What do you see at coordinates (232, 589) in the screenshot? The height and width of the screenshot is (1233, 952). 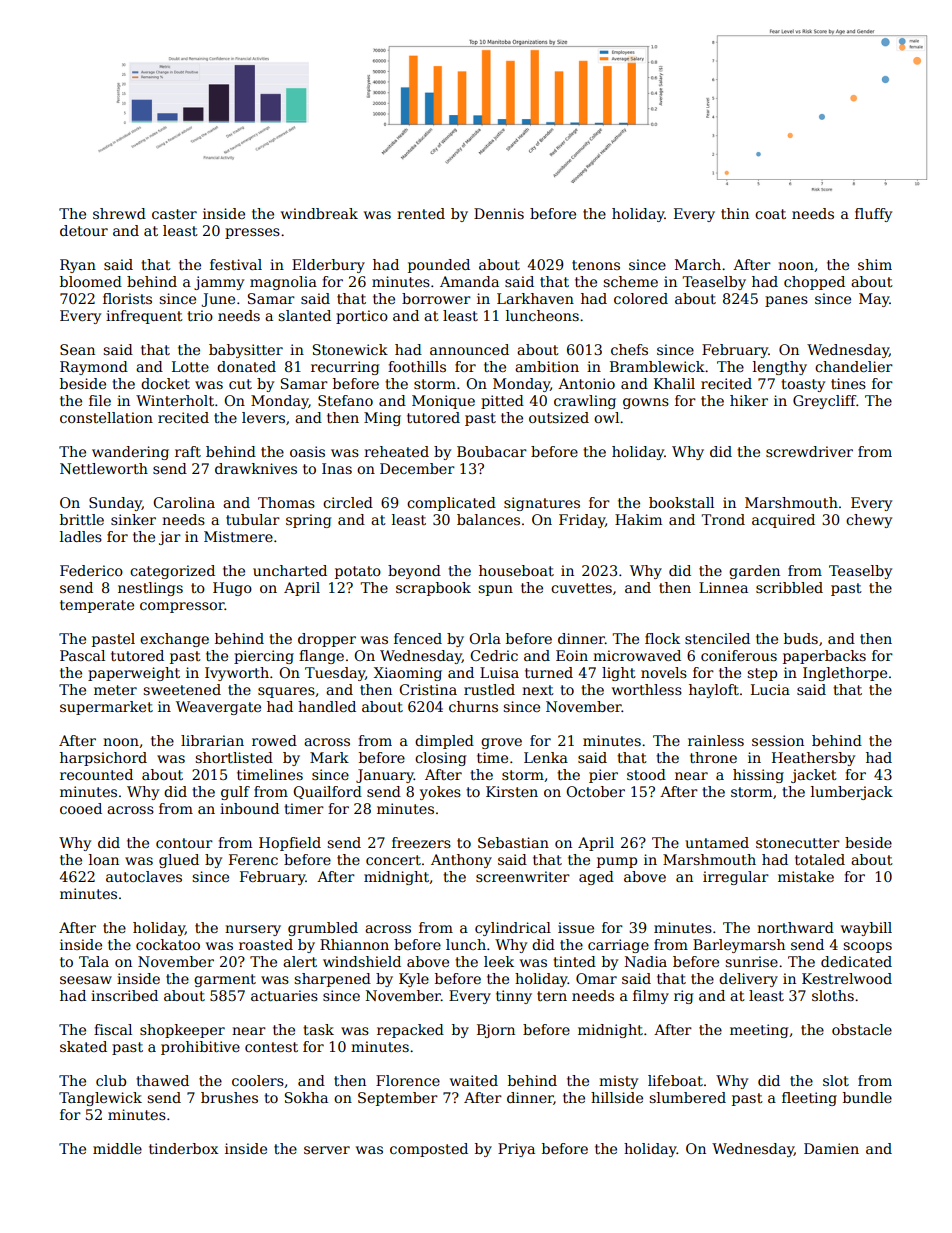 I see `Hugo` at bounding box center [232, 589].
